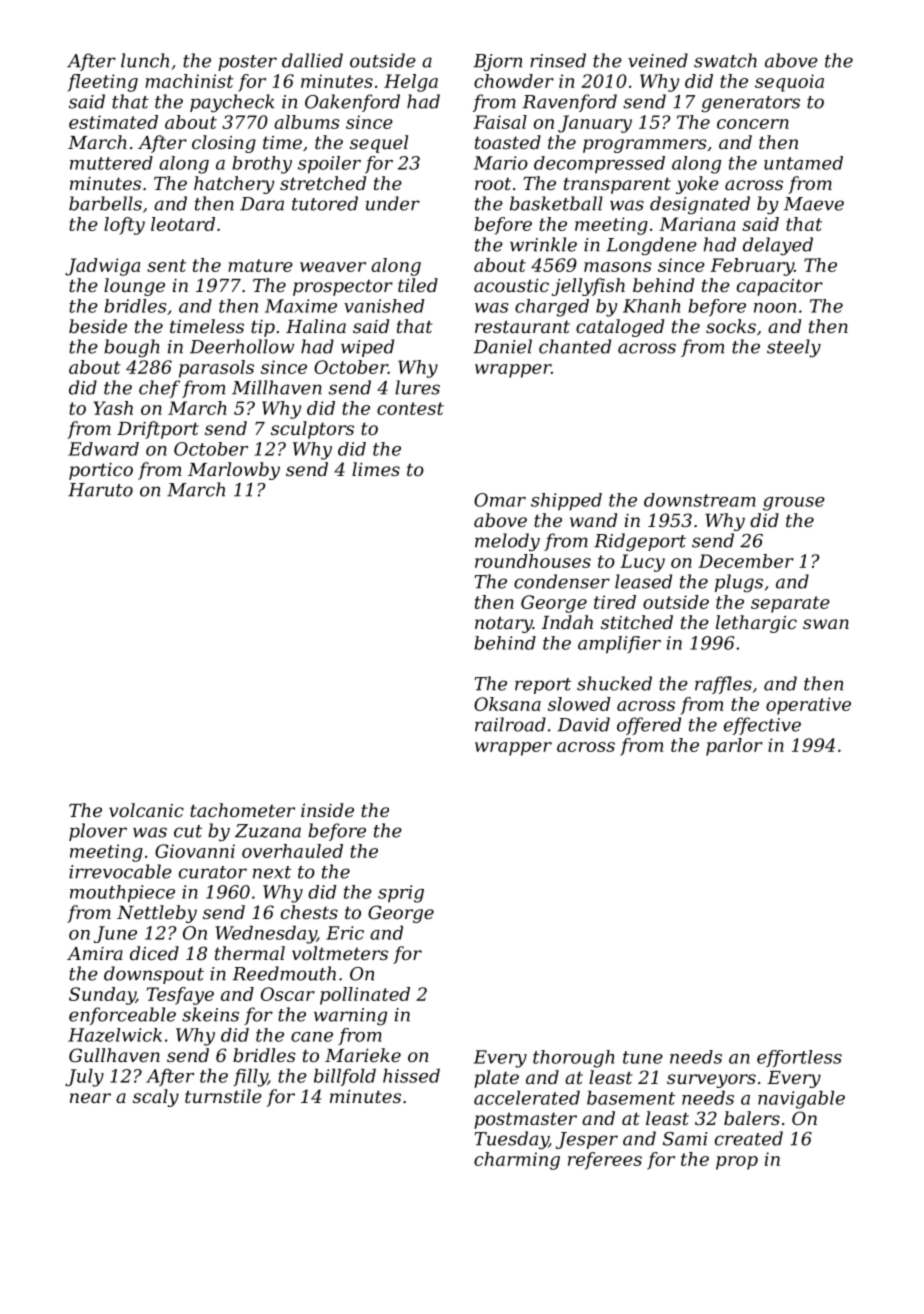  Describe the element at coordinates (102, 267) in the image. I see `Jadwiga` at that location.
